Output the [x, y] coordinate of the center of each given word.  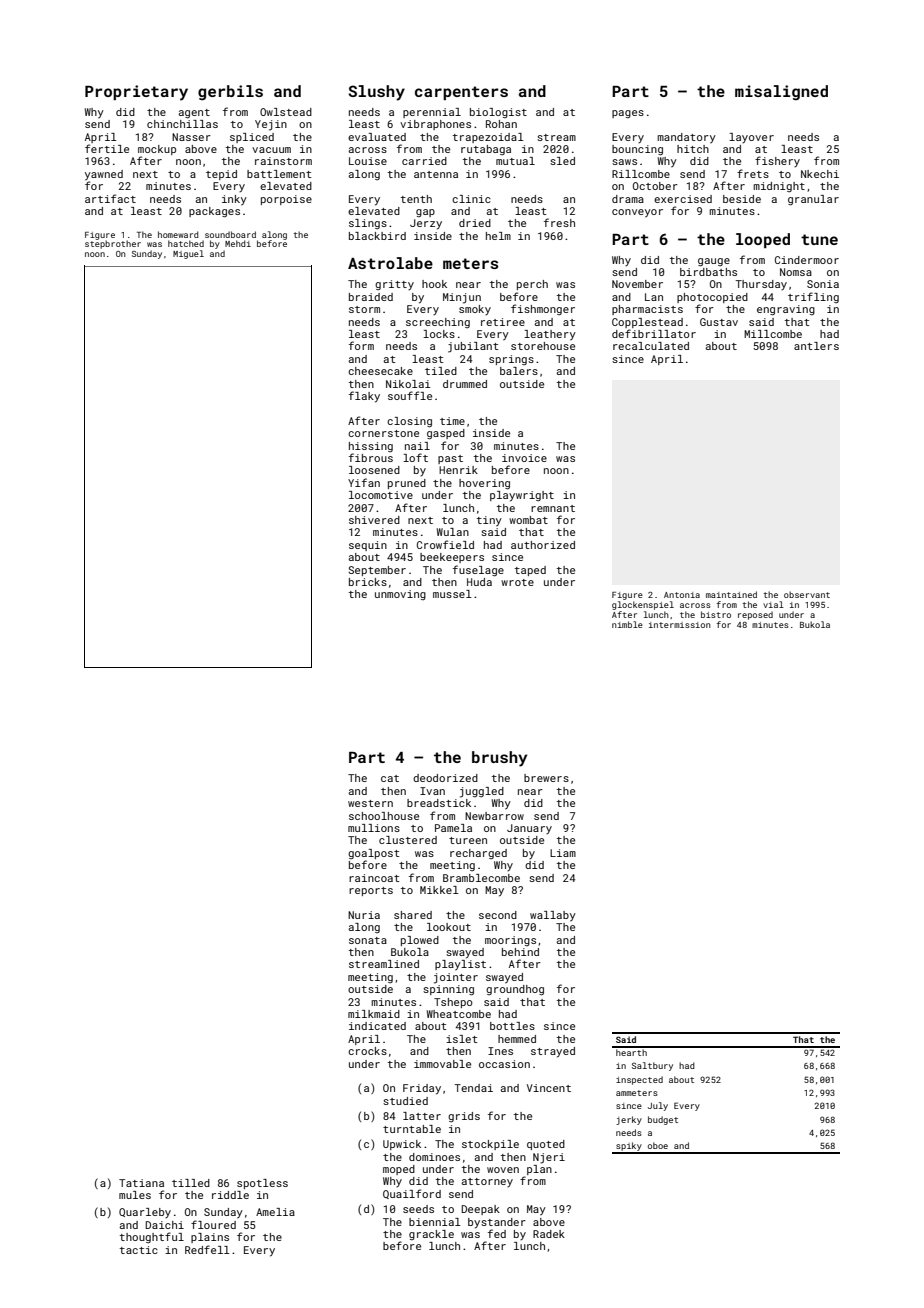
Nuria [364, 915]
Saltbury [652, 1066]
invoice [524, 458]
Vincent [549, 1088]
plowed [420, 941]
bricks [368, 582]
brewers [546, 778]
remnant [553, 508]
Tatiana [141, 1183]
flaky [364, 397]
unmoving [400, 595]
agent [194, 114]
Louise [368, 161]
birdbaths [708, 272]
